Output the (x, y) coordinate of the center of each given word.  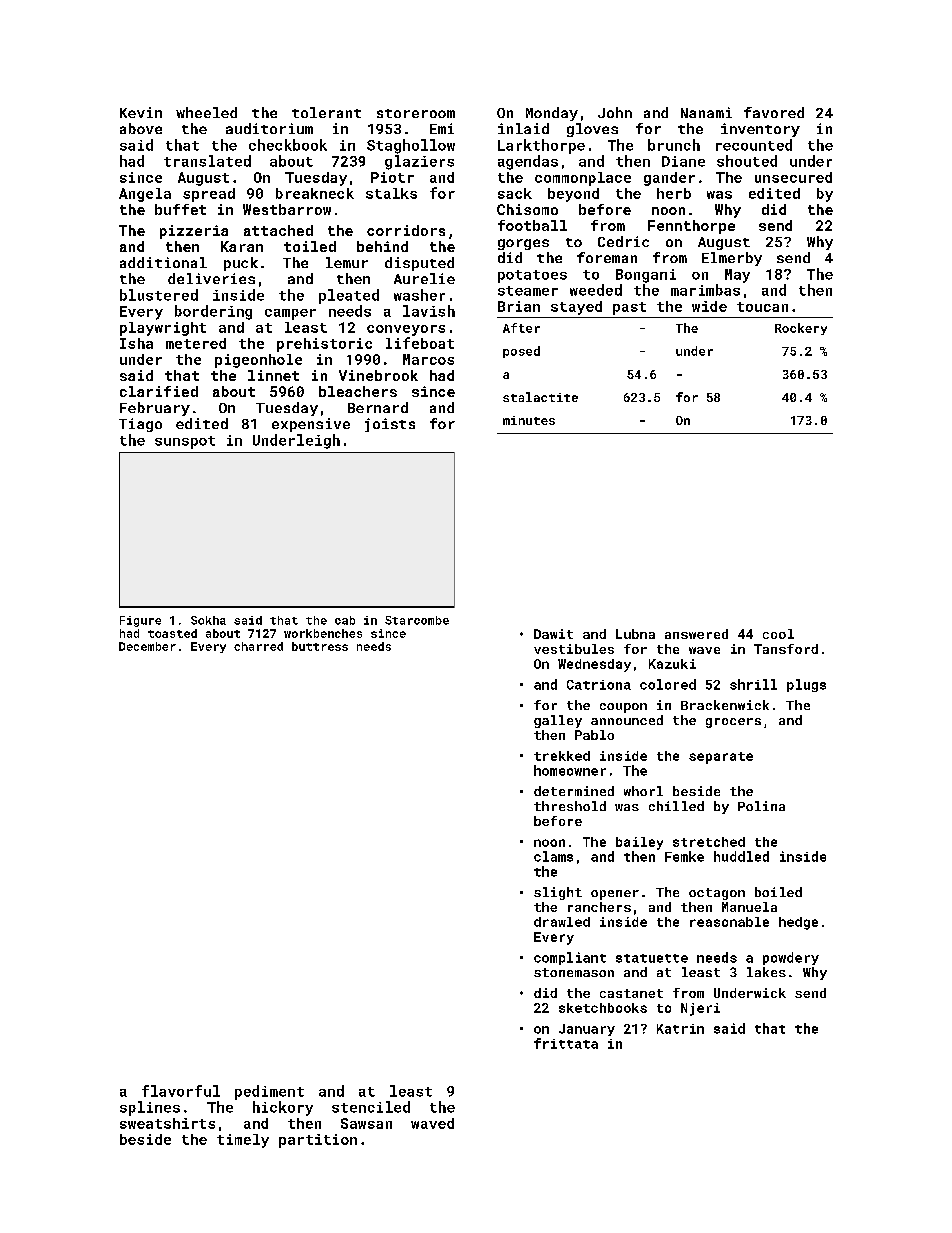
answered (696, 634)
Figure (140, 621)
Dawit (553, 634)
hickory (283, 1108)
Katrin (680, 1029)
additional (163, 262)
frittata (566, 1043)
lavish (429, 311)
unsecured (793, 177)
